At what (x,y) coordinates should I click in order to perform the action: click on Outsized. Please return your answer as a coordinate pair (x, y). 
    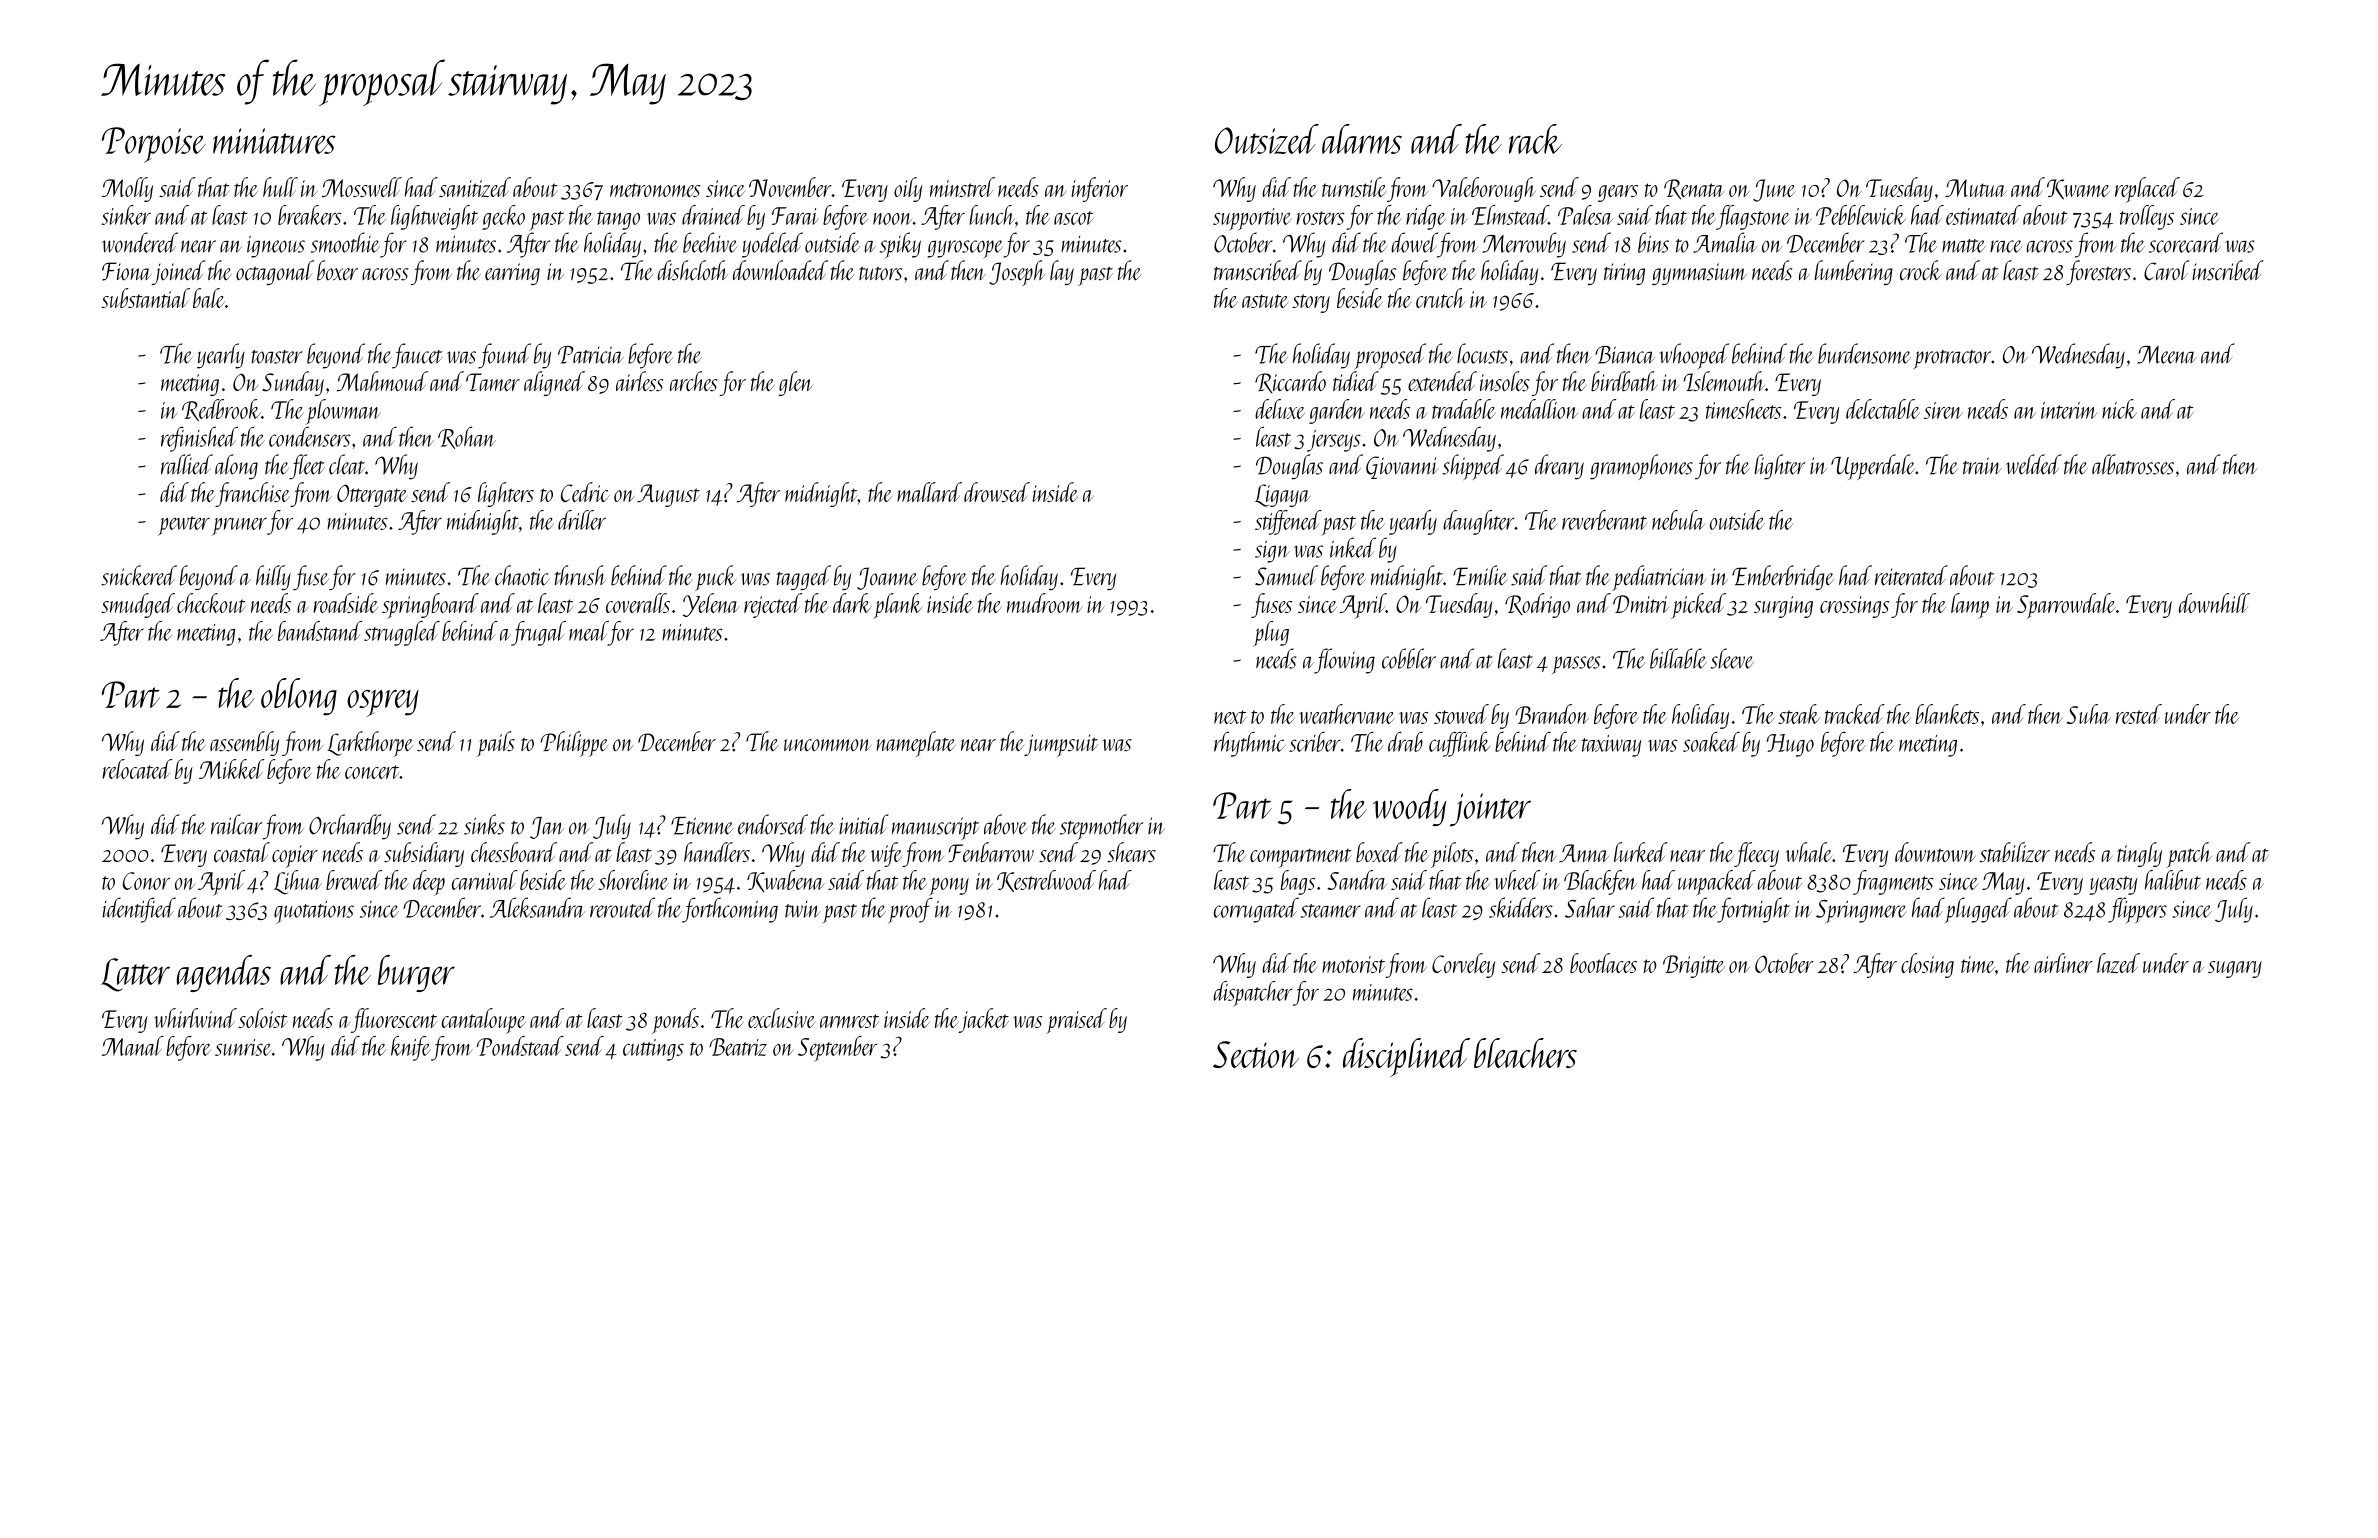
    Looking at the image, I should click on (1267, 139).
